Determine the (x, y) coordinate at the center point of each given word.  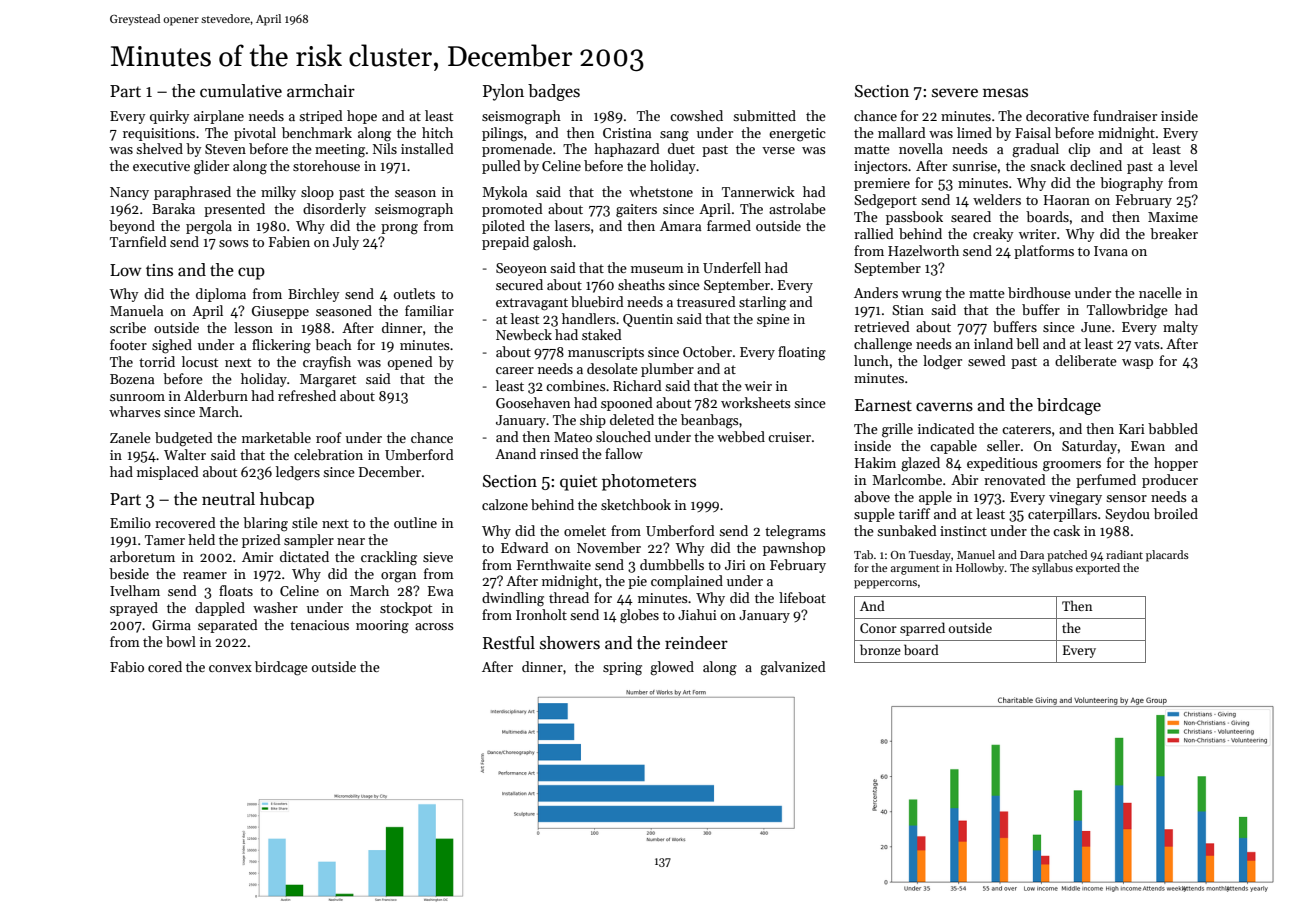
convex (230, 668)
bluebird (597, 301)
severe (955, 93)
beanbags (710, 421)
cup (251, 273)
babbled (1173, 428)
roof (329, 437)
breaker (1174, 233)
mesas (1005, 93)
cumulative (241, 91)
